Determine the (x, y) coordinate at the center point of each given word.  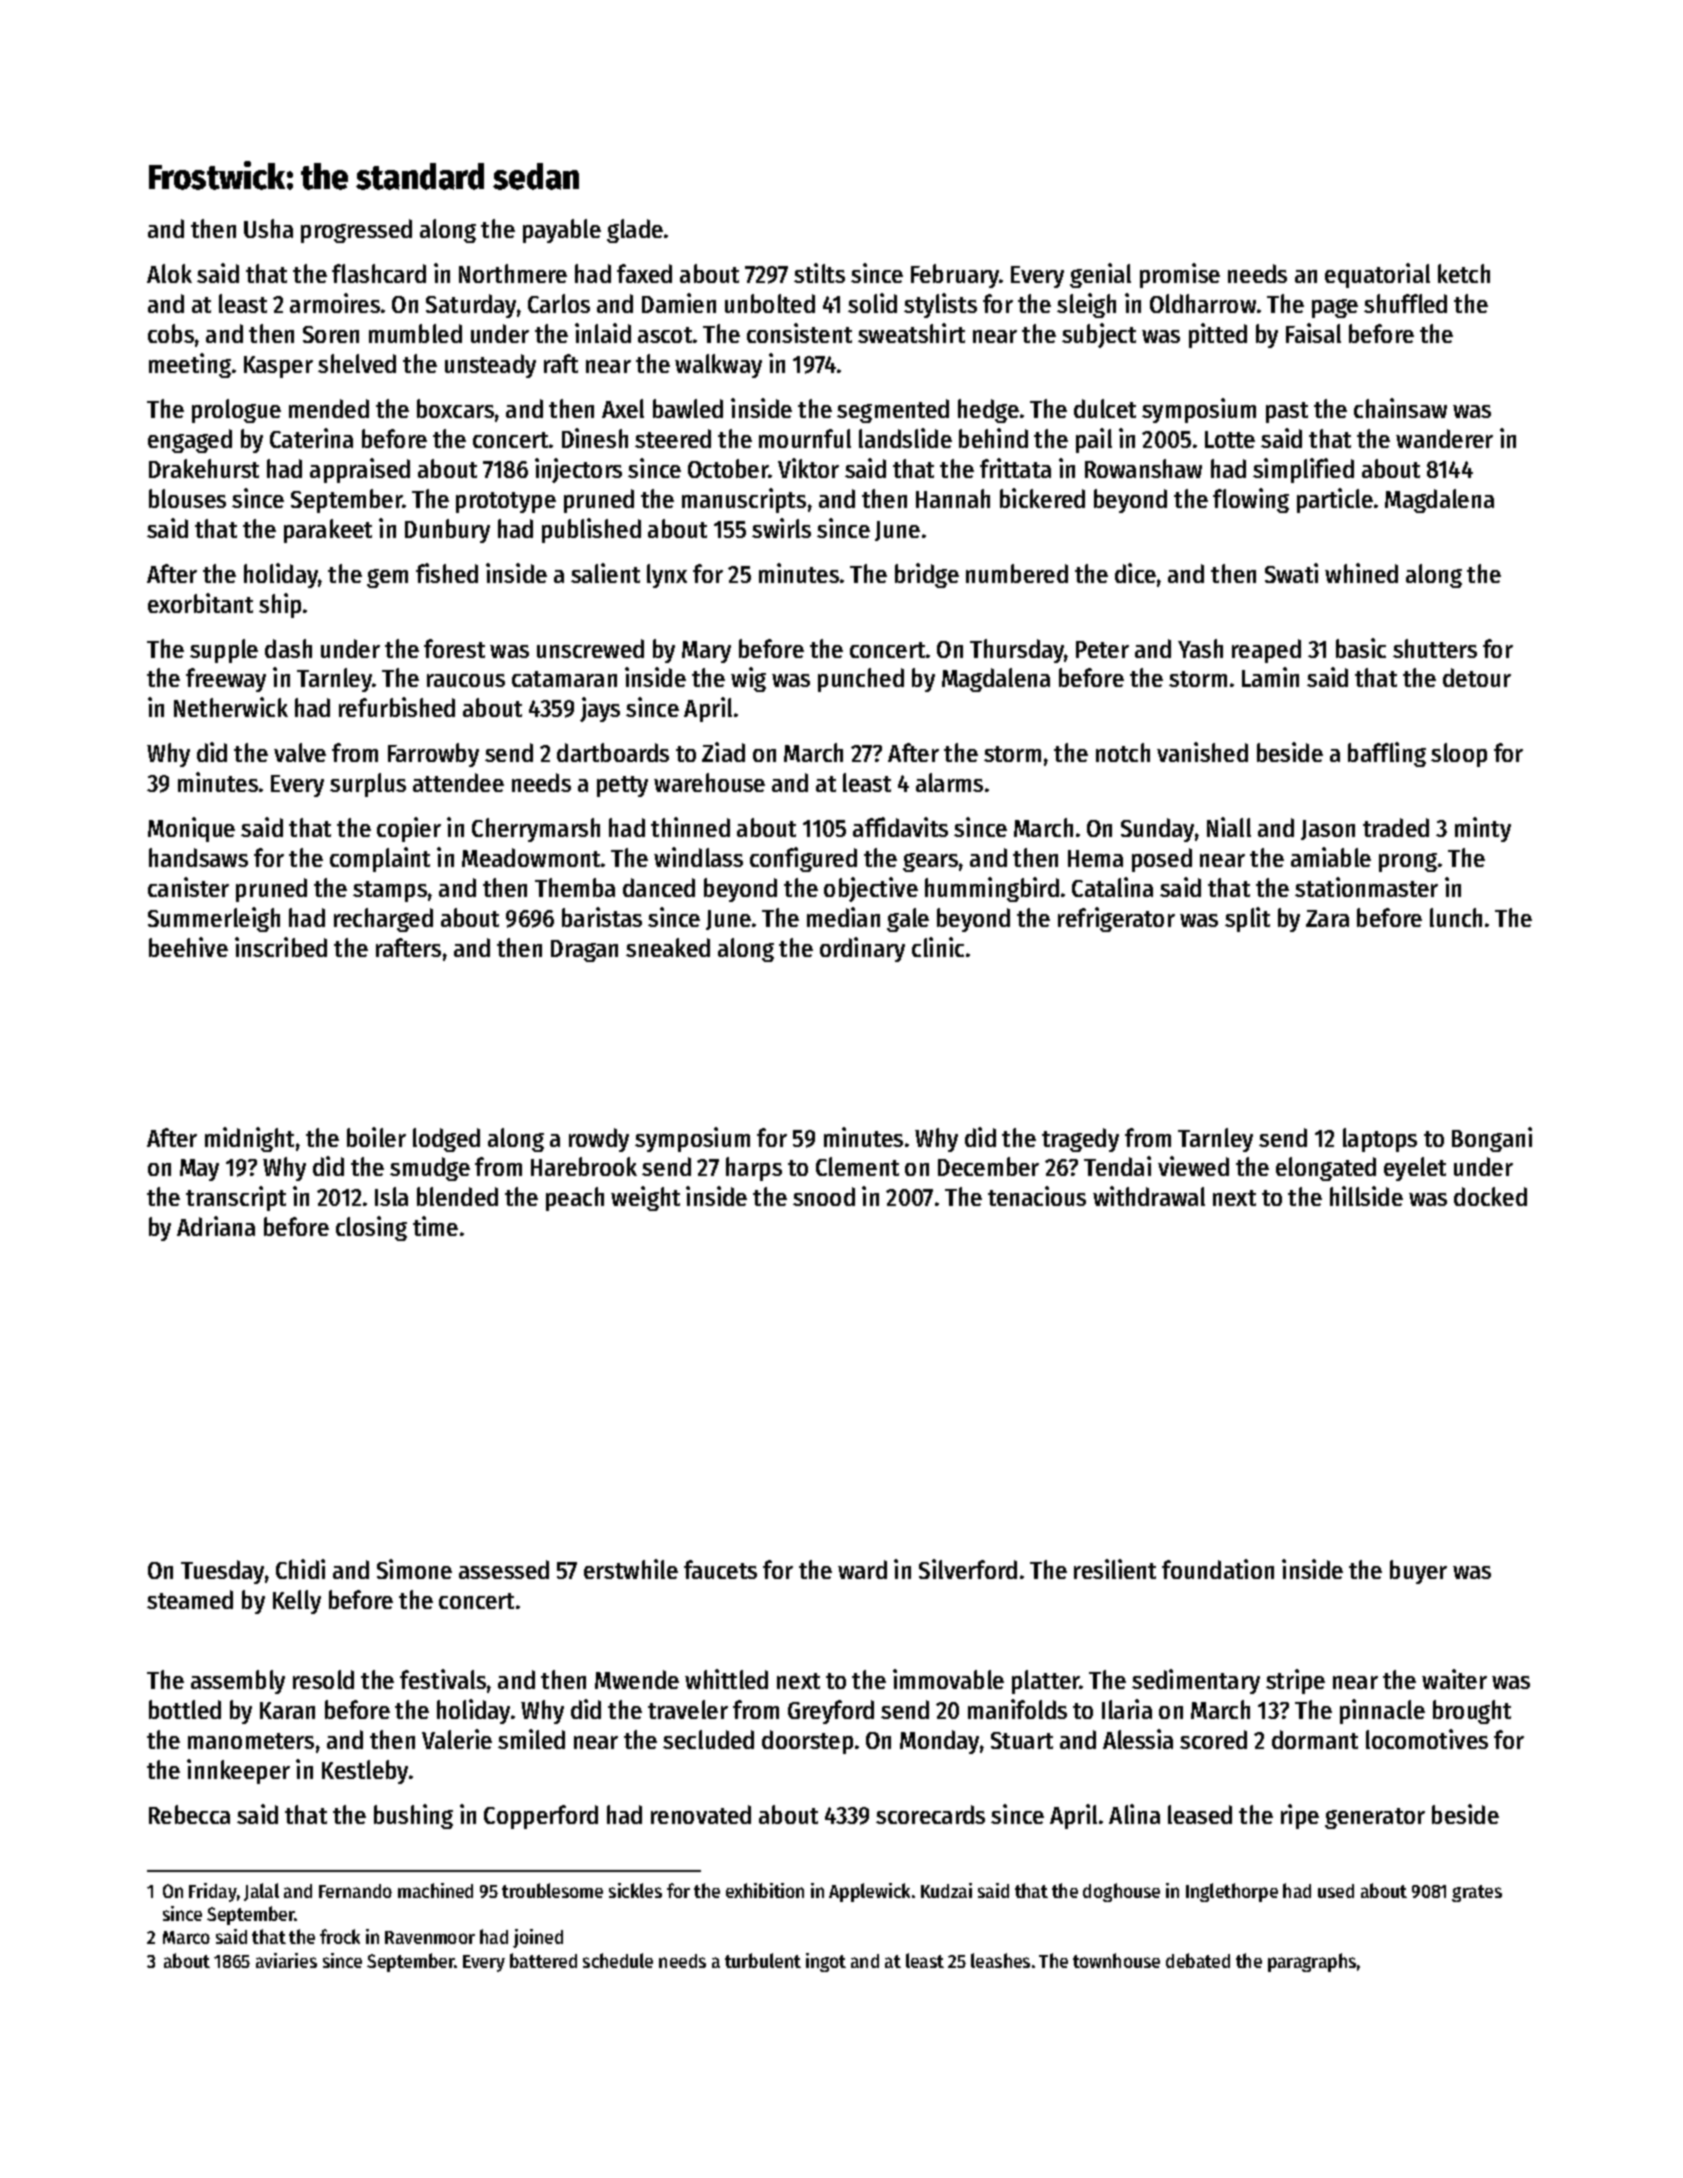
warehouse (709, 782)
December (988, 1166)
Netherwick (231, 707)
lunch (1456, 917)
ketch (1464, 273)
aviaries (286, 1960)
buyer (1418, 1572)
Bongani (1492, 1139)
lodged (446, 1140)
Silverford (968, 1569)
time (435, 1226)
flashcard (379, 273)
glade (635, 231)
